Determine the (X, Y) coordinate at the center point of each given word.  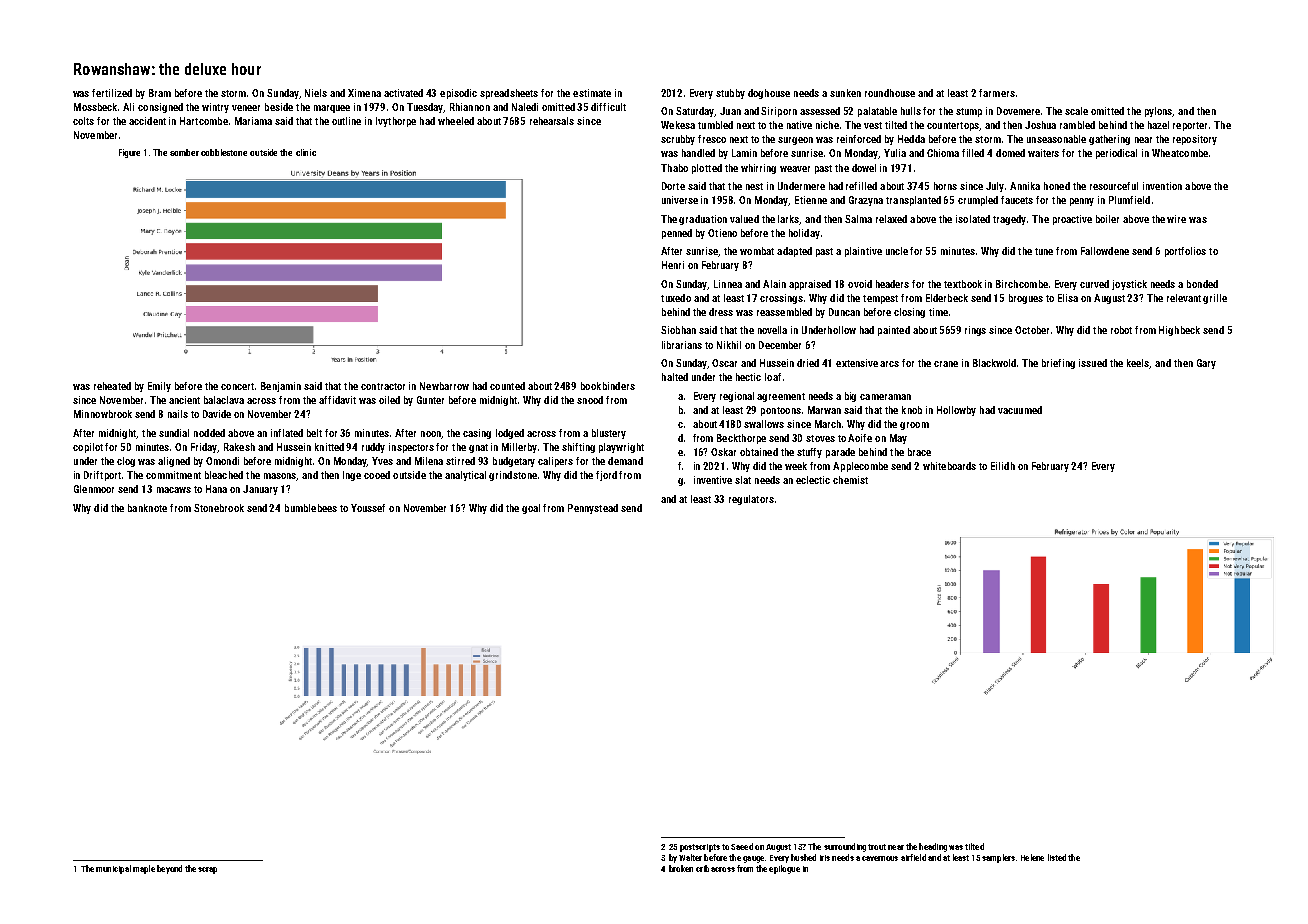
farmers (997, 93)
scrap (207, 870)
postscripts (700, 848)
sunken (845, 93)
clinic (306, 152)
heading (933, 847)
